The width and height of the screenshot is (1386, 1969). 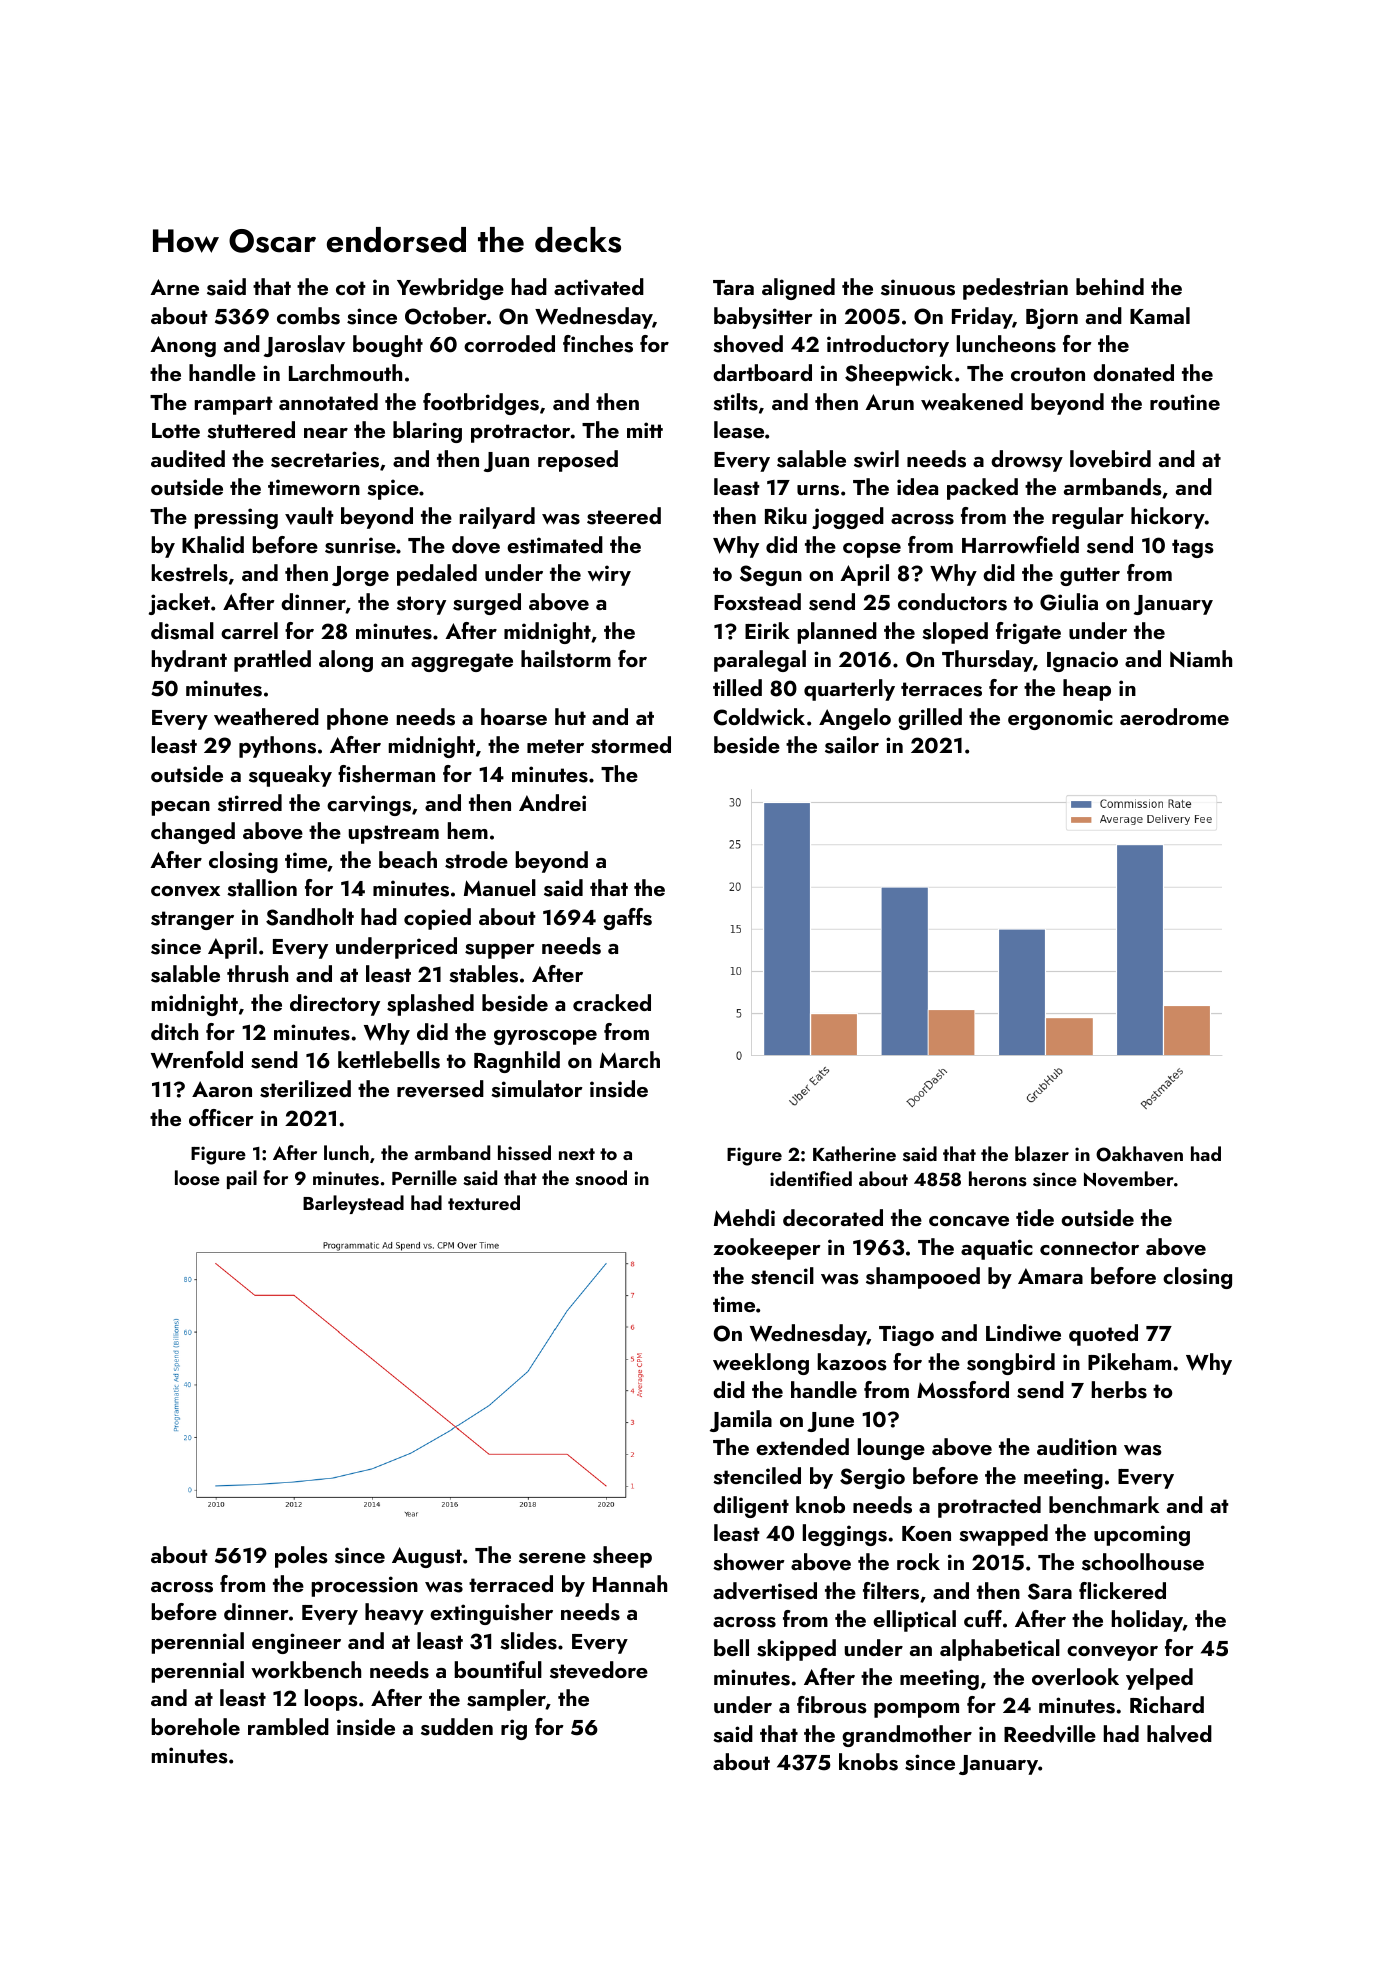 What do you see at coordinates (578, 461) in the screenshot?
I see `reposed` at bounding box center [578, 461].
